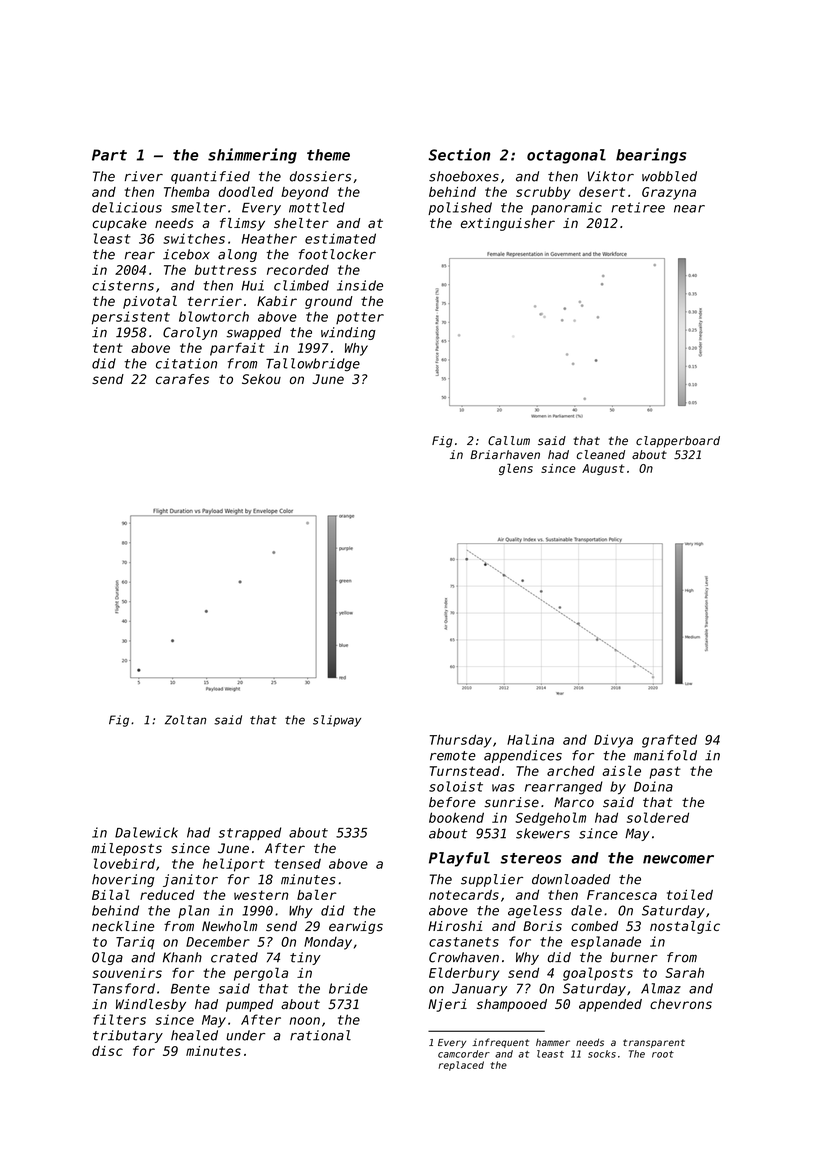  What do you see at coordinates (305, 958) in the screenshot?
I see `tiny` at bounding box center [305, 958].
